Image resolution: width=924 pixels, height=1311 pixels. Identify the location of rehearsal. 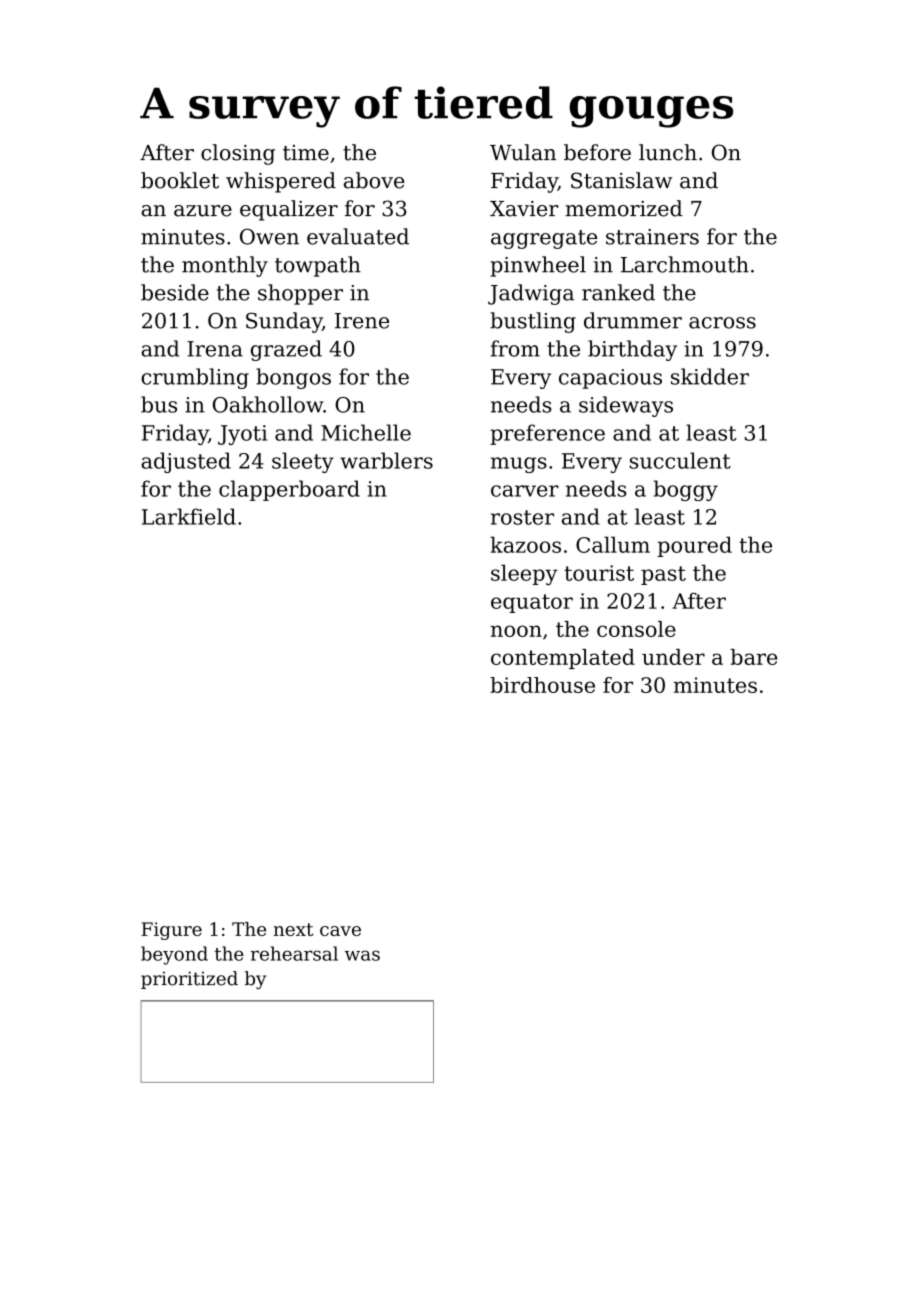
(294, 953).
